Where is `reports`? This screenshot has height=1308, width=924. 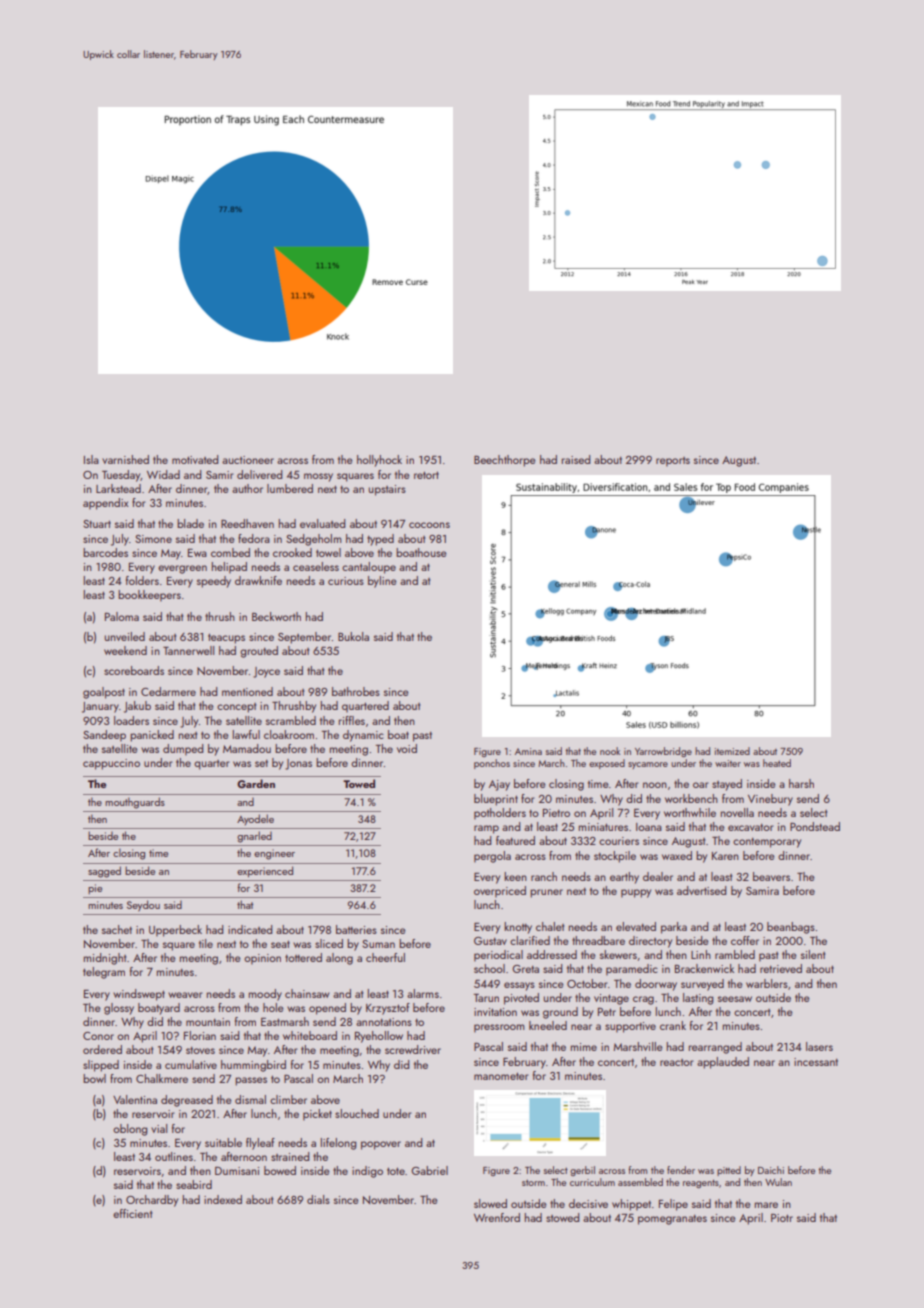
reports is located at coordinates (673, 462).
